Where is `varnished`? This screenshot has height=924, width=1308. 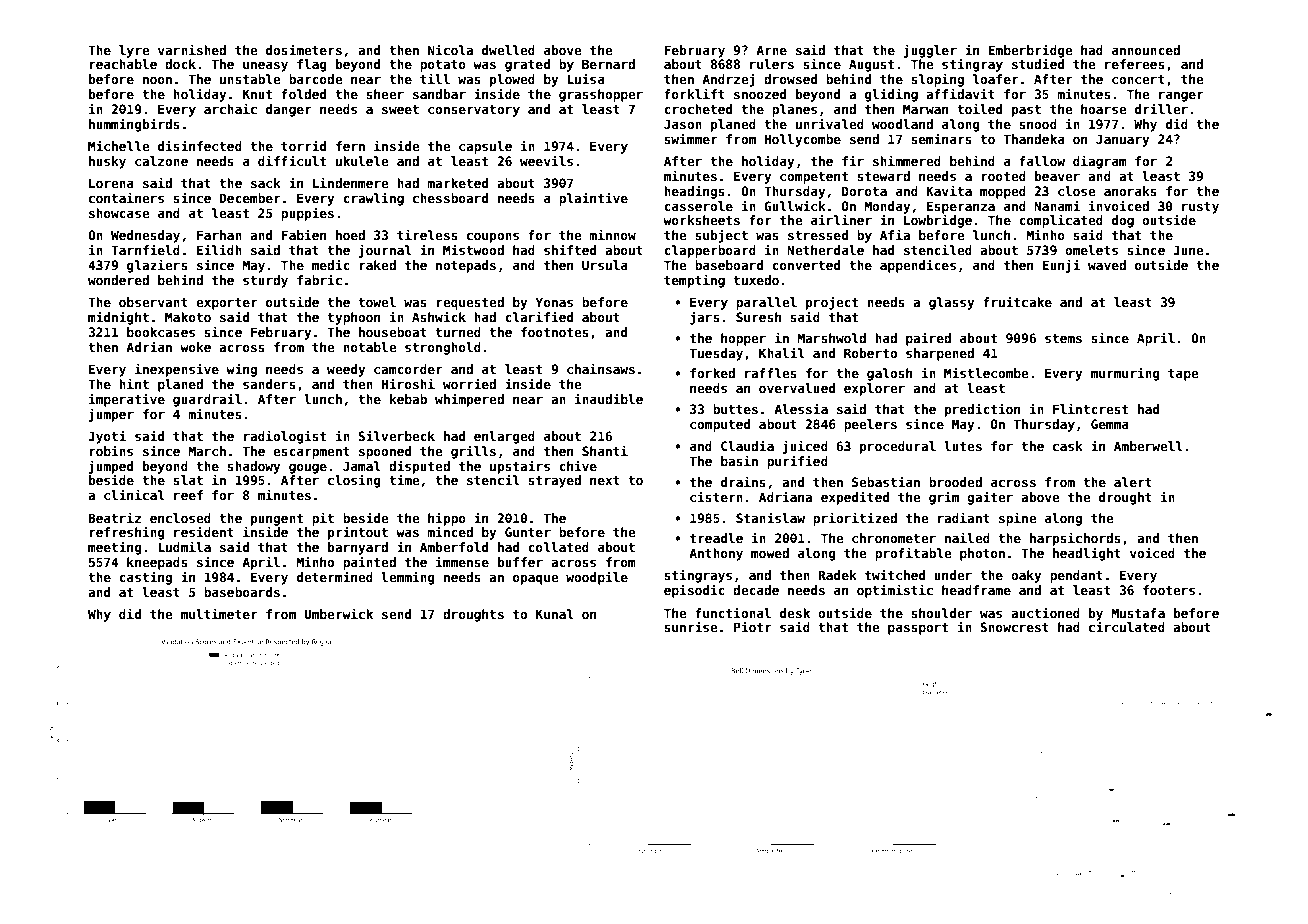 varnished is located at coordinates (192, 49).
